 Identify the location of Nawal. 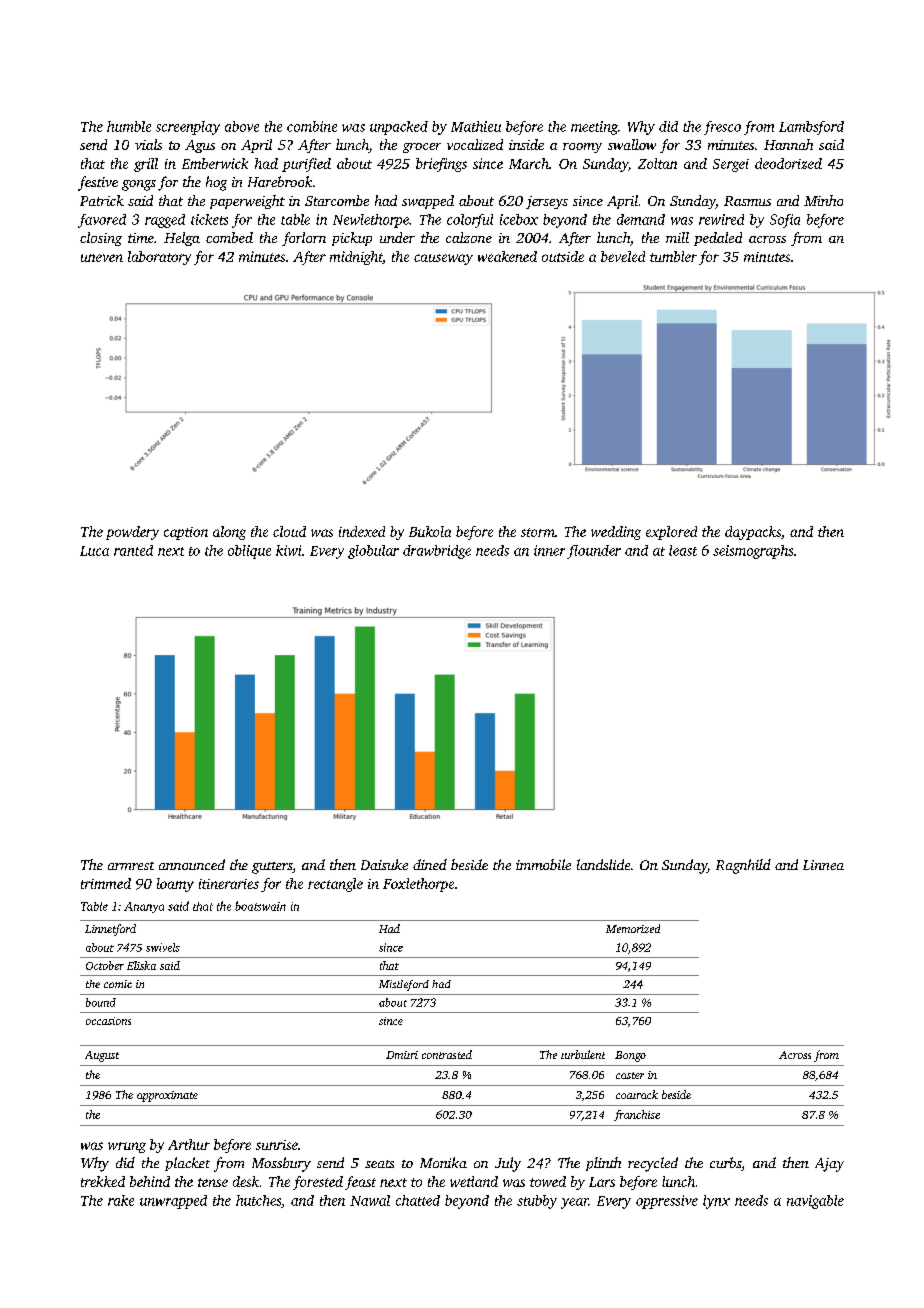
(370, 1200).
